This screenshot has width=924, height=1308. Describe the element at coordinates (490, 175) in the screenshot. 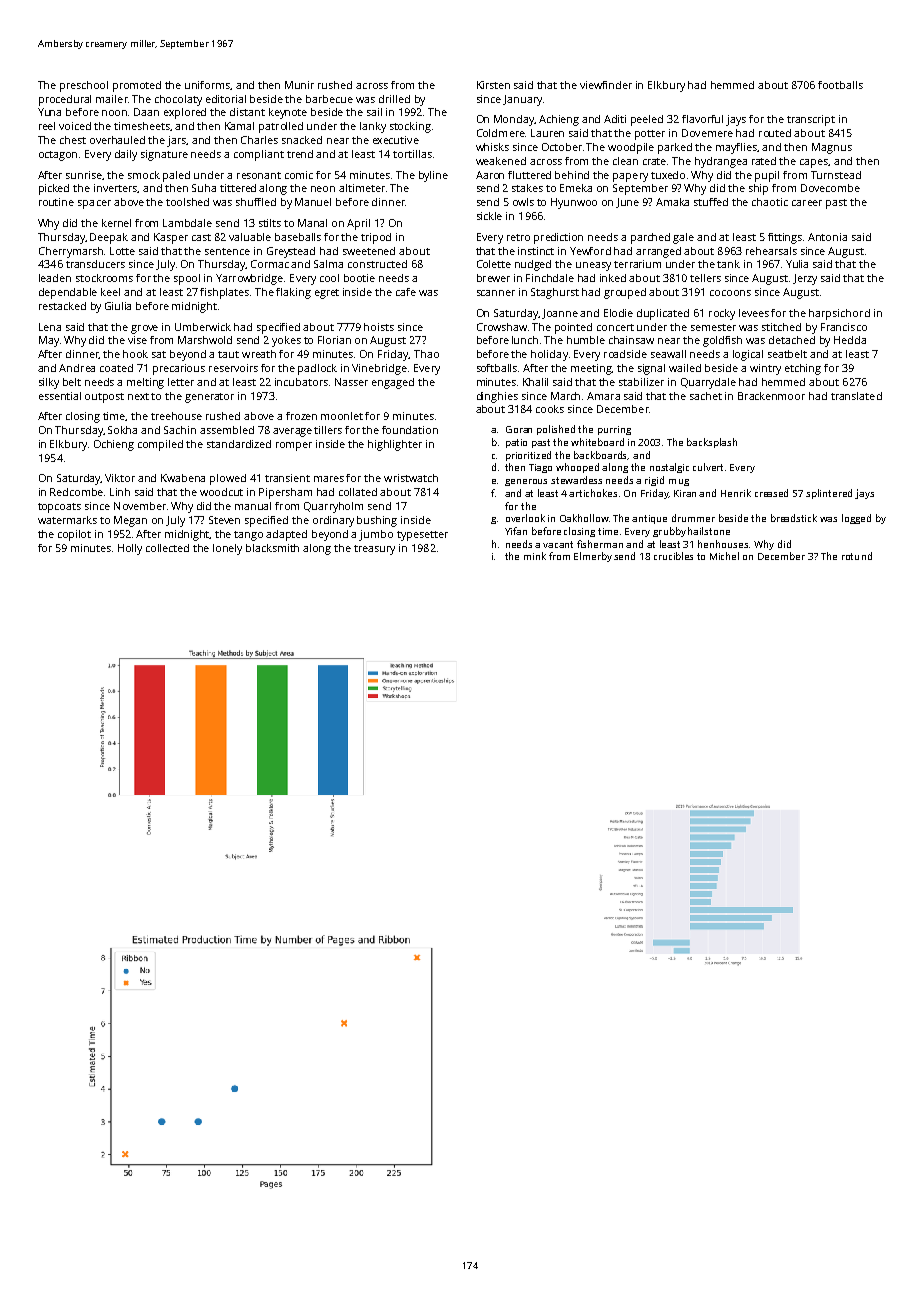

I see `Aaron` at that location.
